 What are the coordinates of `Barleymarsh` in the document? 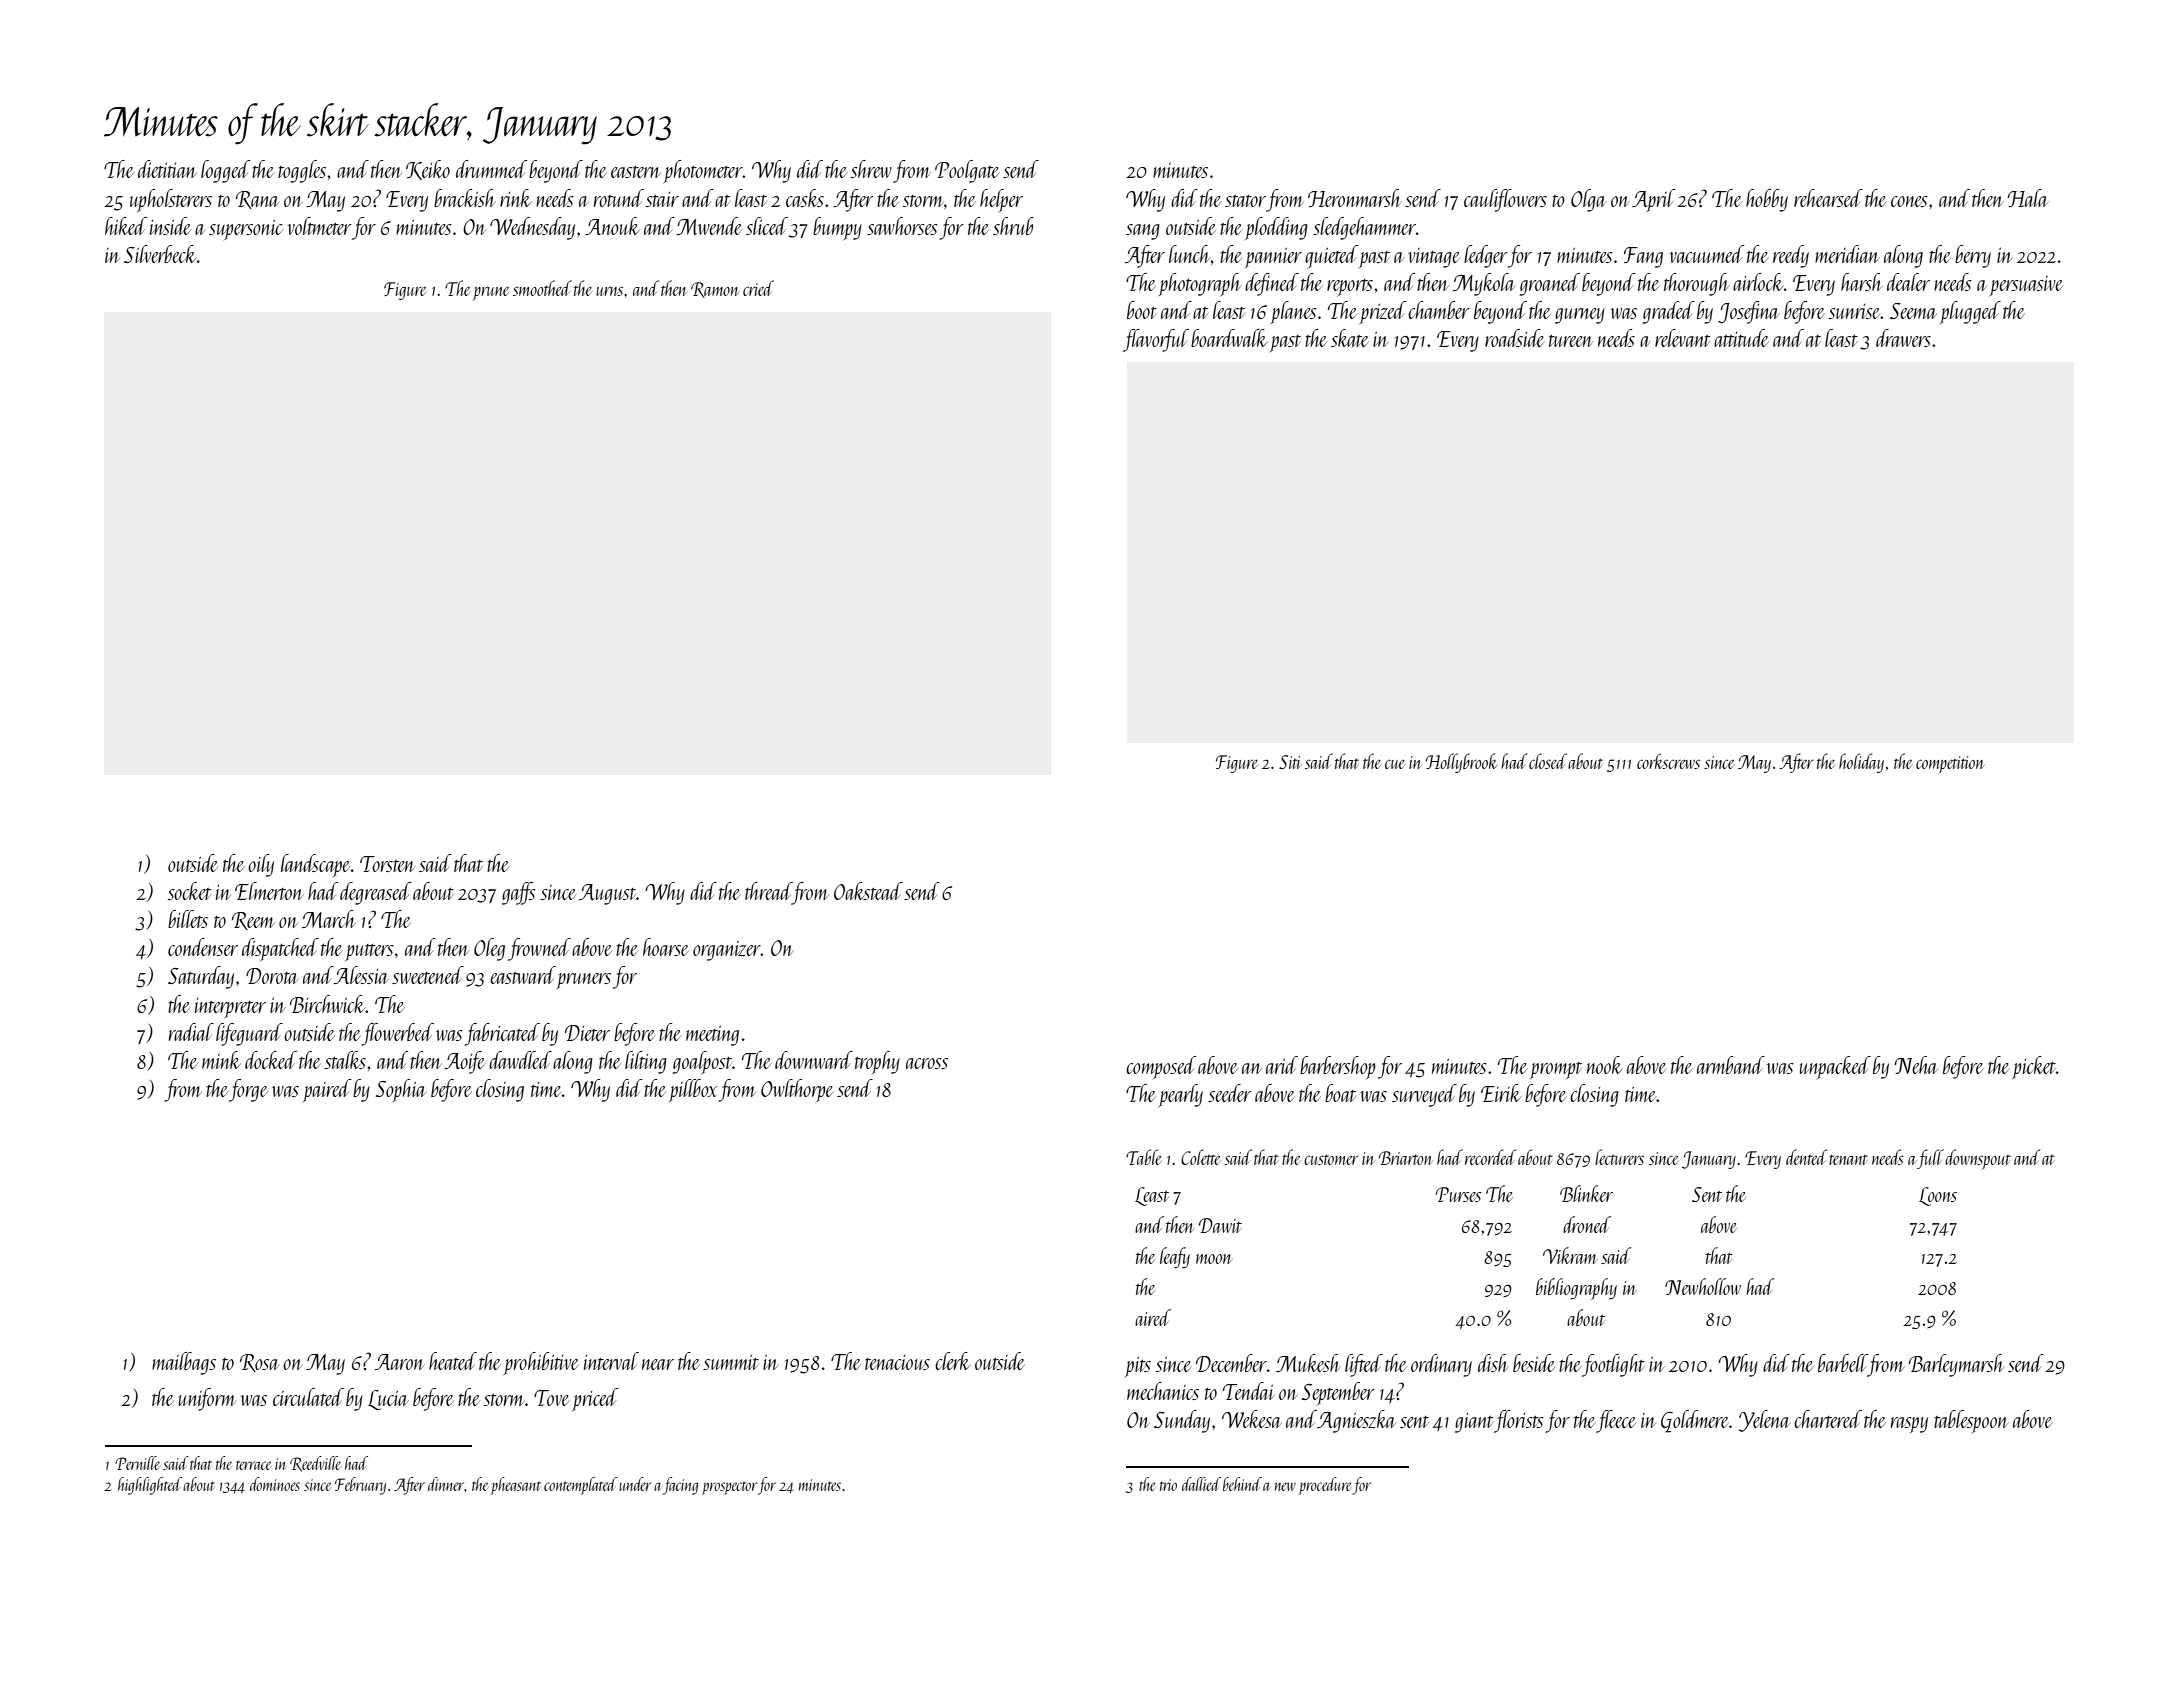 It's located at (1957, 1365).
